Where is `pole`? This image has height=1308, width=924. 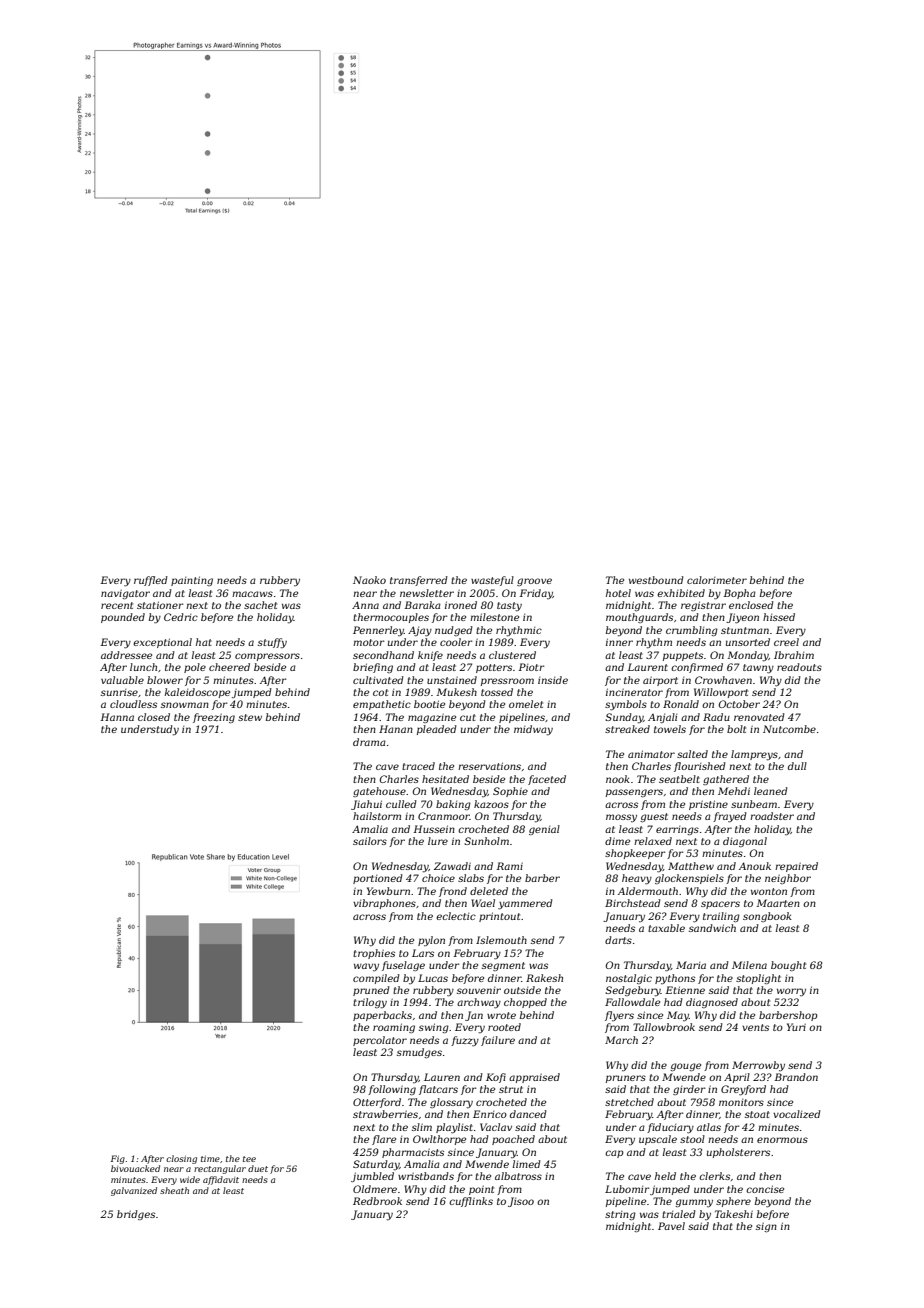 pole is located at coordinates (195, 668).
